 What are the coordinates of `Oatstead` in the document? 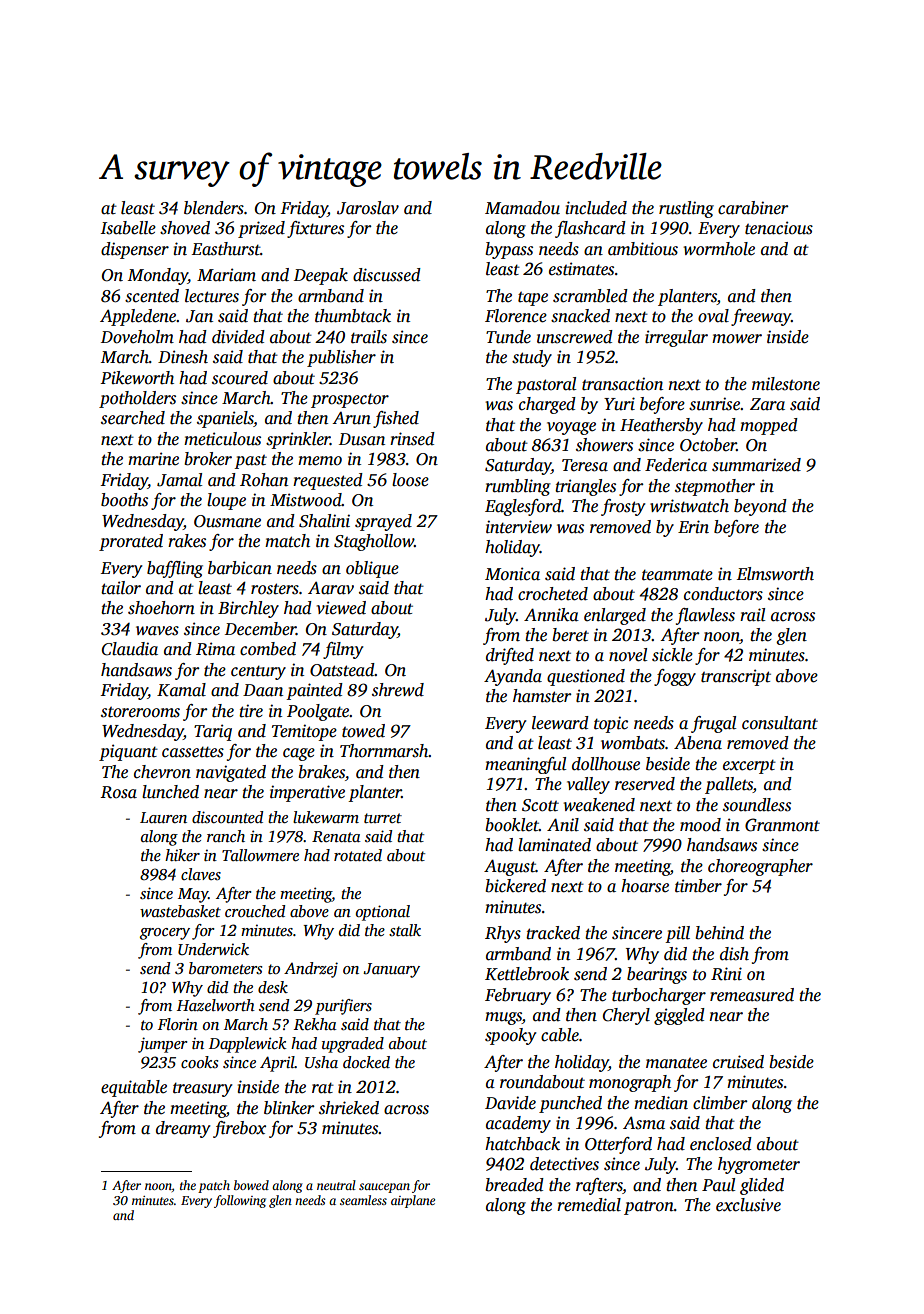 It's located at (342, 670).
